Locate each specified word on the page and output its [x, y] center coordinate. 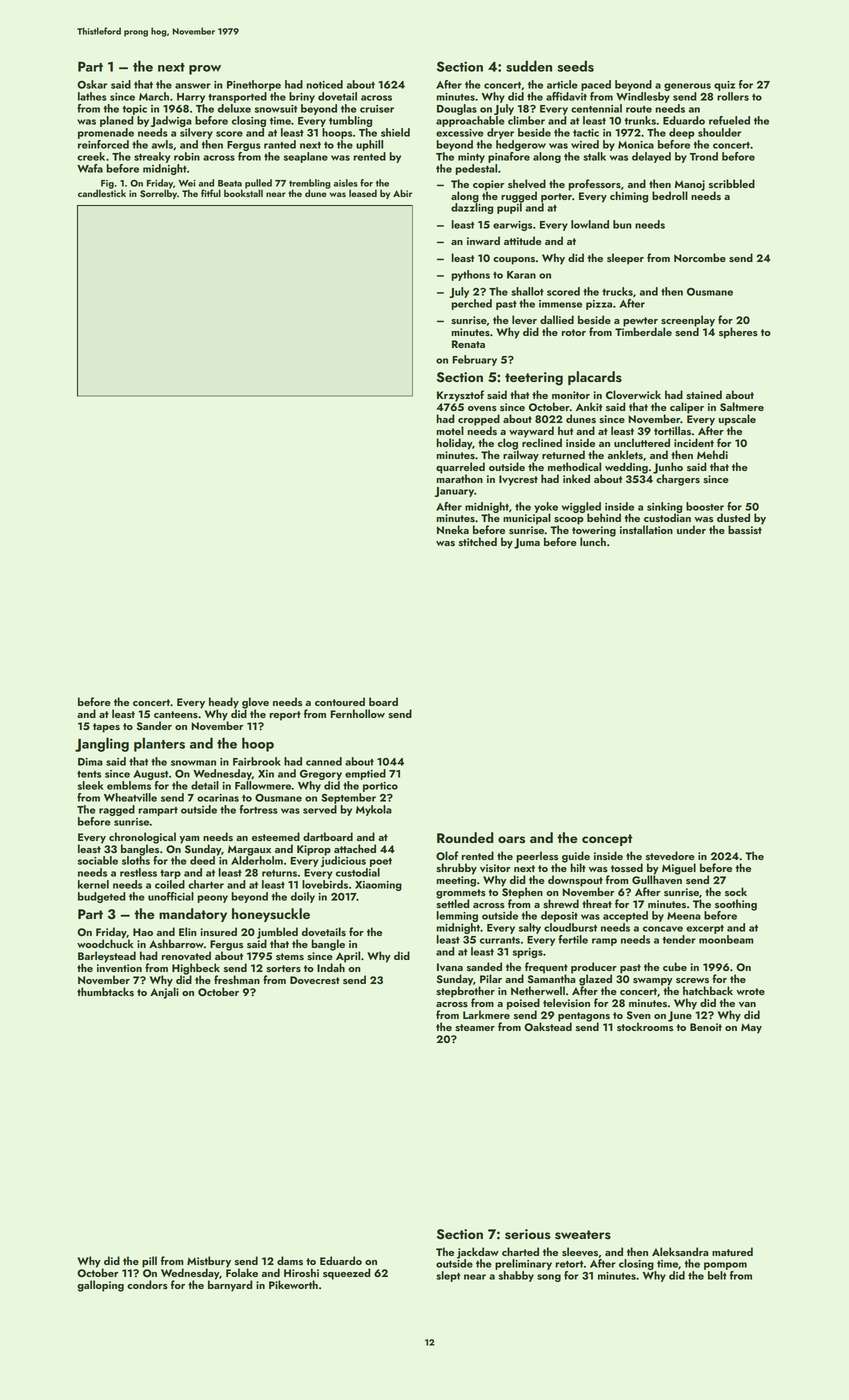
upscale [737, 420]
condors [147, 1285]
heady [224, 703]
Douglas [457, 109]
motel [450, 430]
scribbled [732, 183]
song [549, 1278]
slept [448, 1276]
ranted [280, 144]
